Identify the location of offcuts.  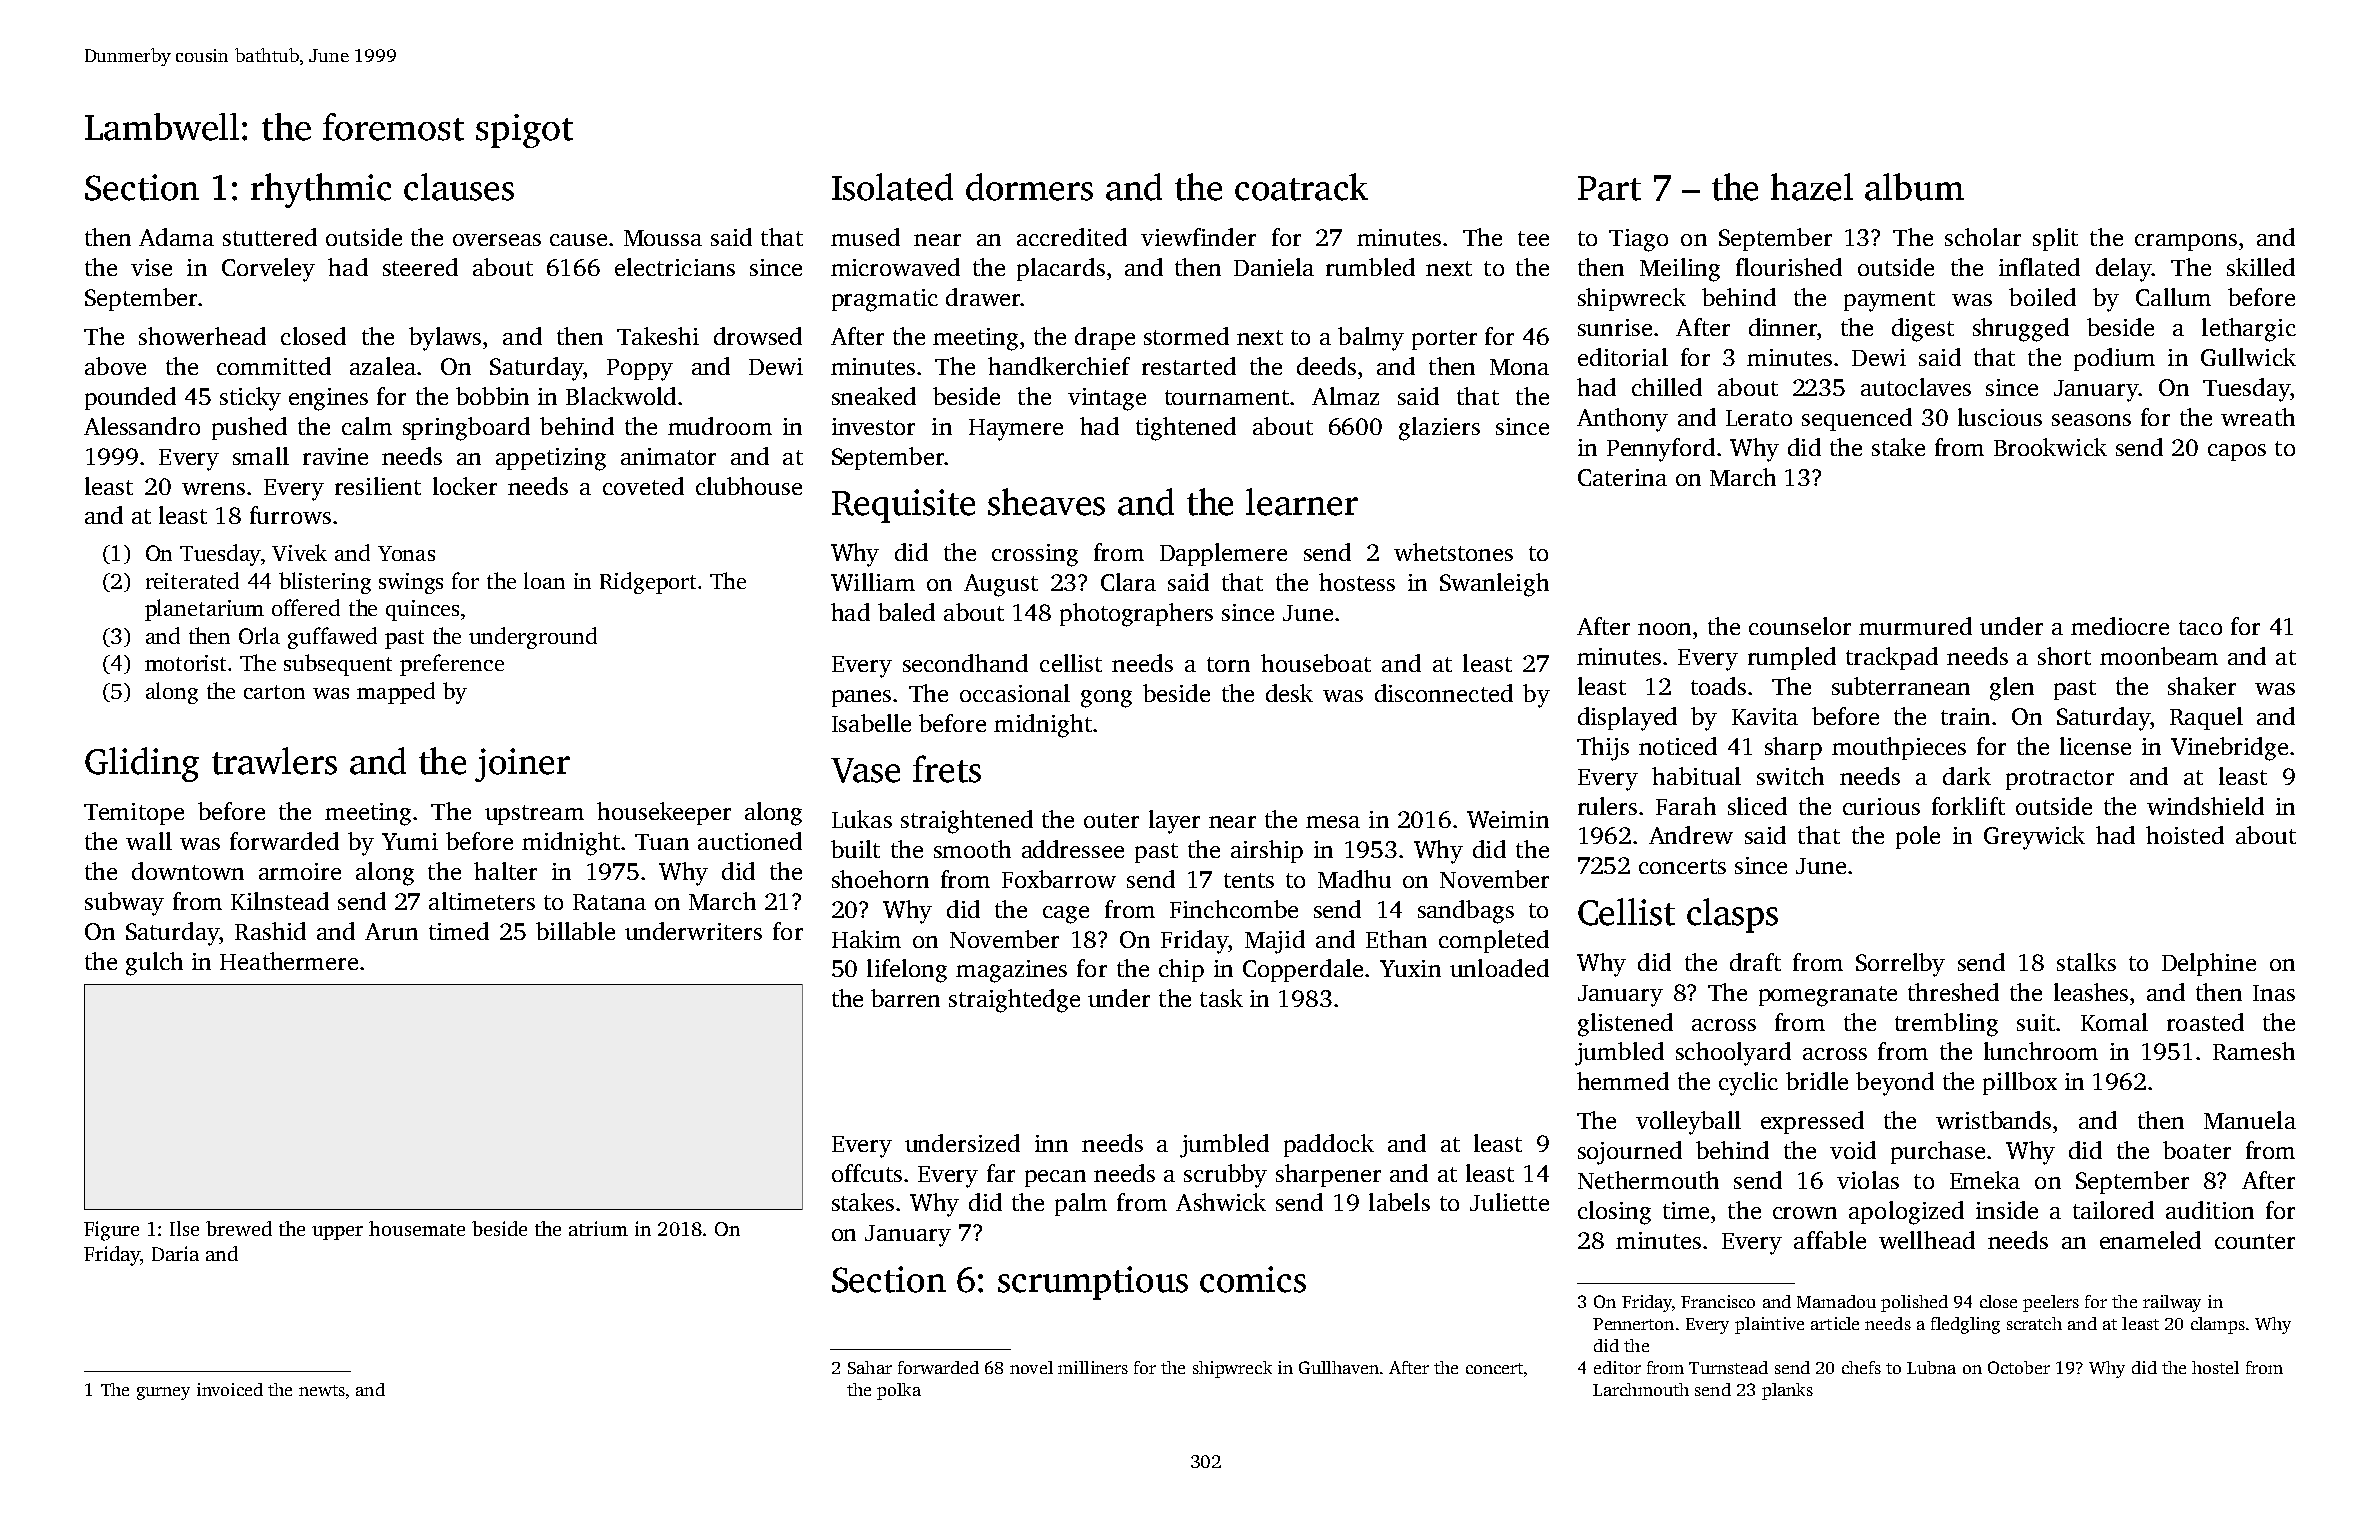
(867, 1173).
